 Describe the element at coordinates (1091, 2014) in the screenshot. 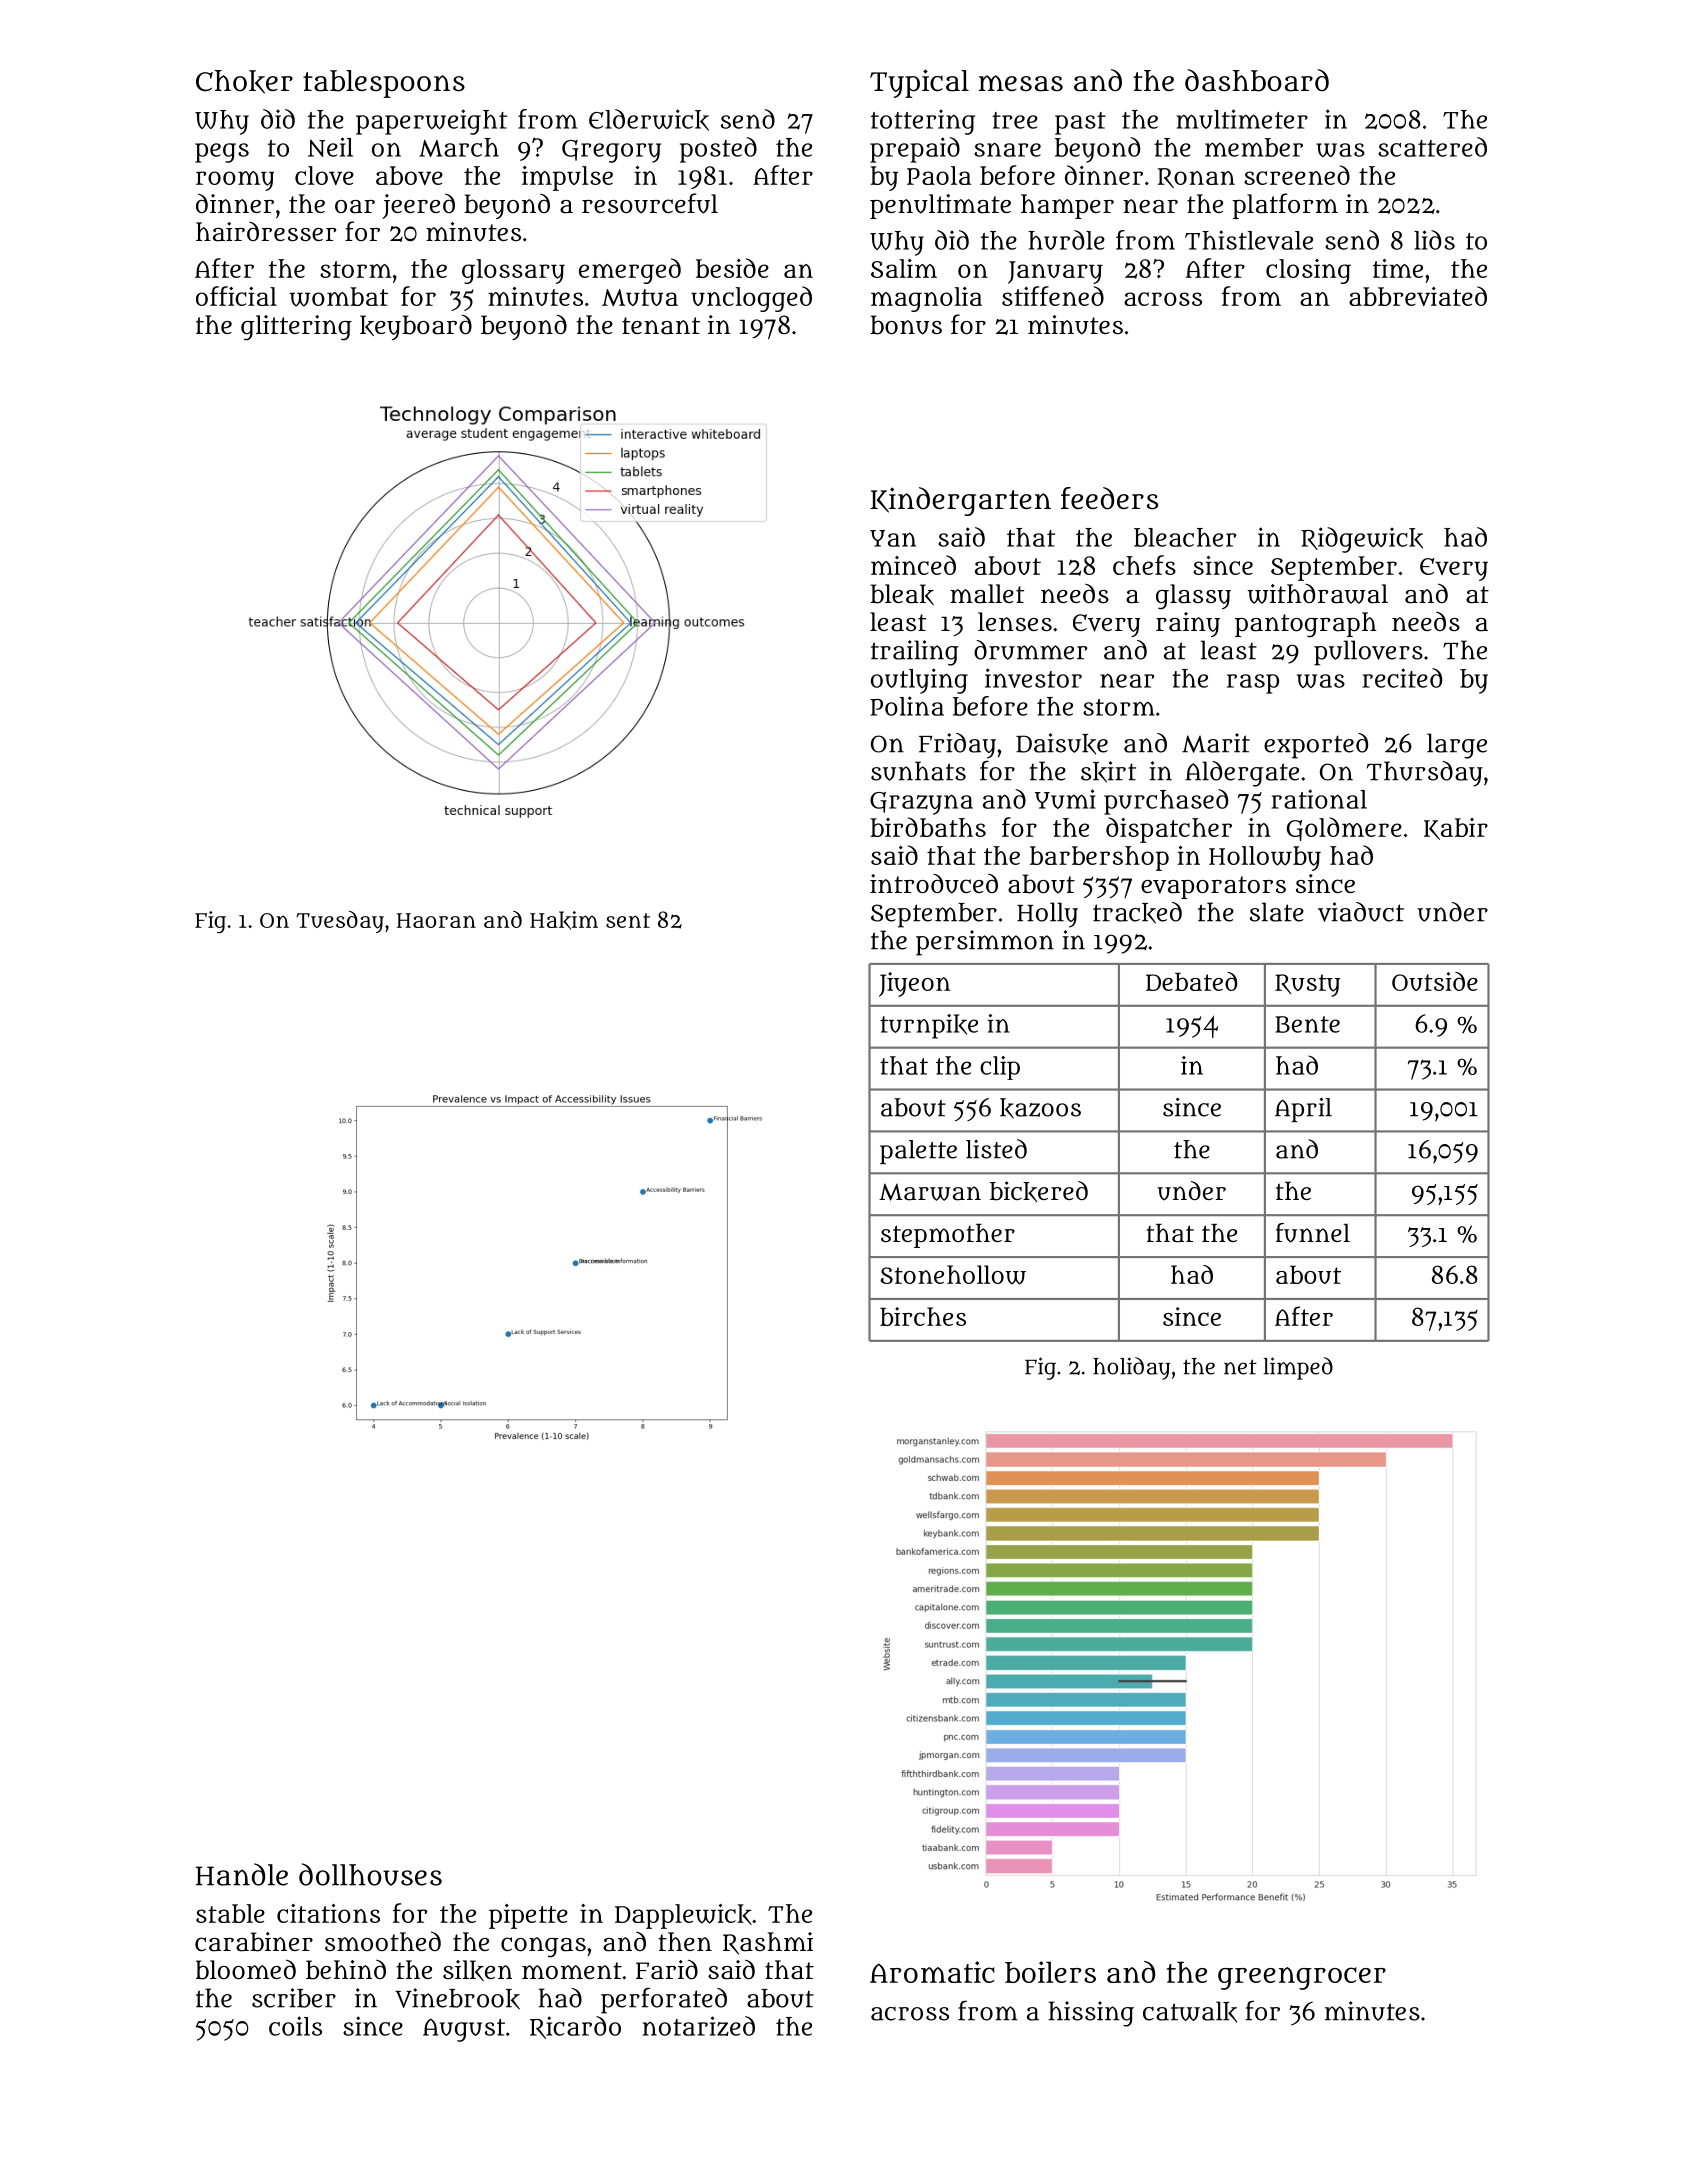

I see `hissing` at that location.
